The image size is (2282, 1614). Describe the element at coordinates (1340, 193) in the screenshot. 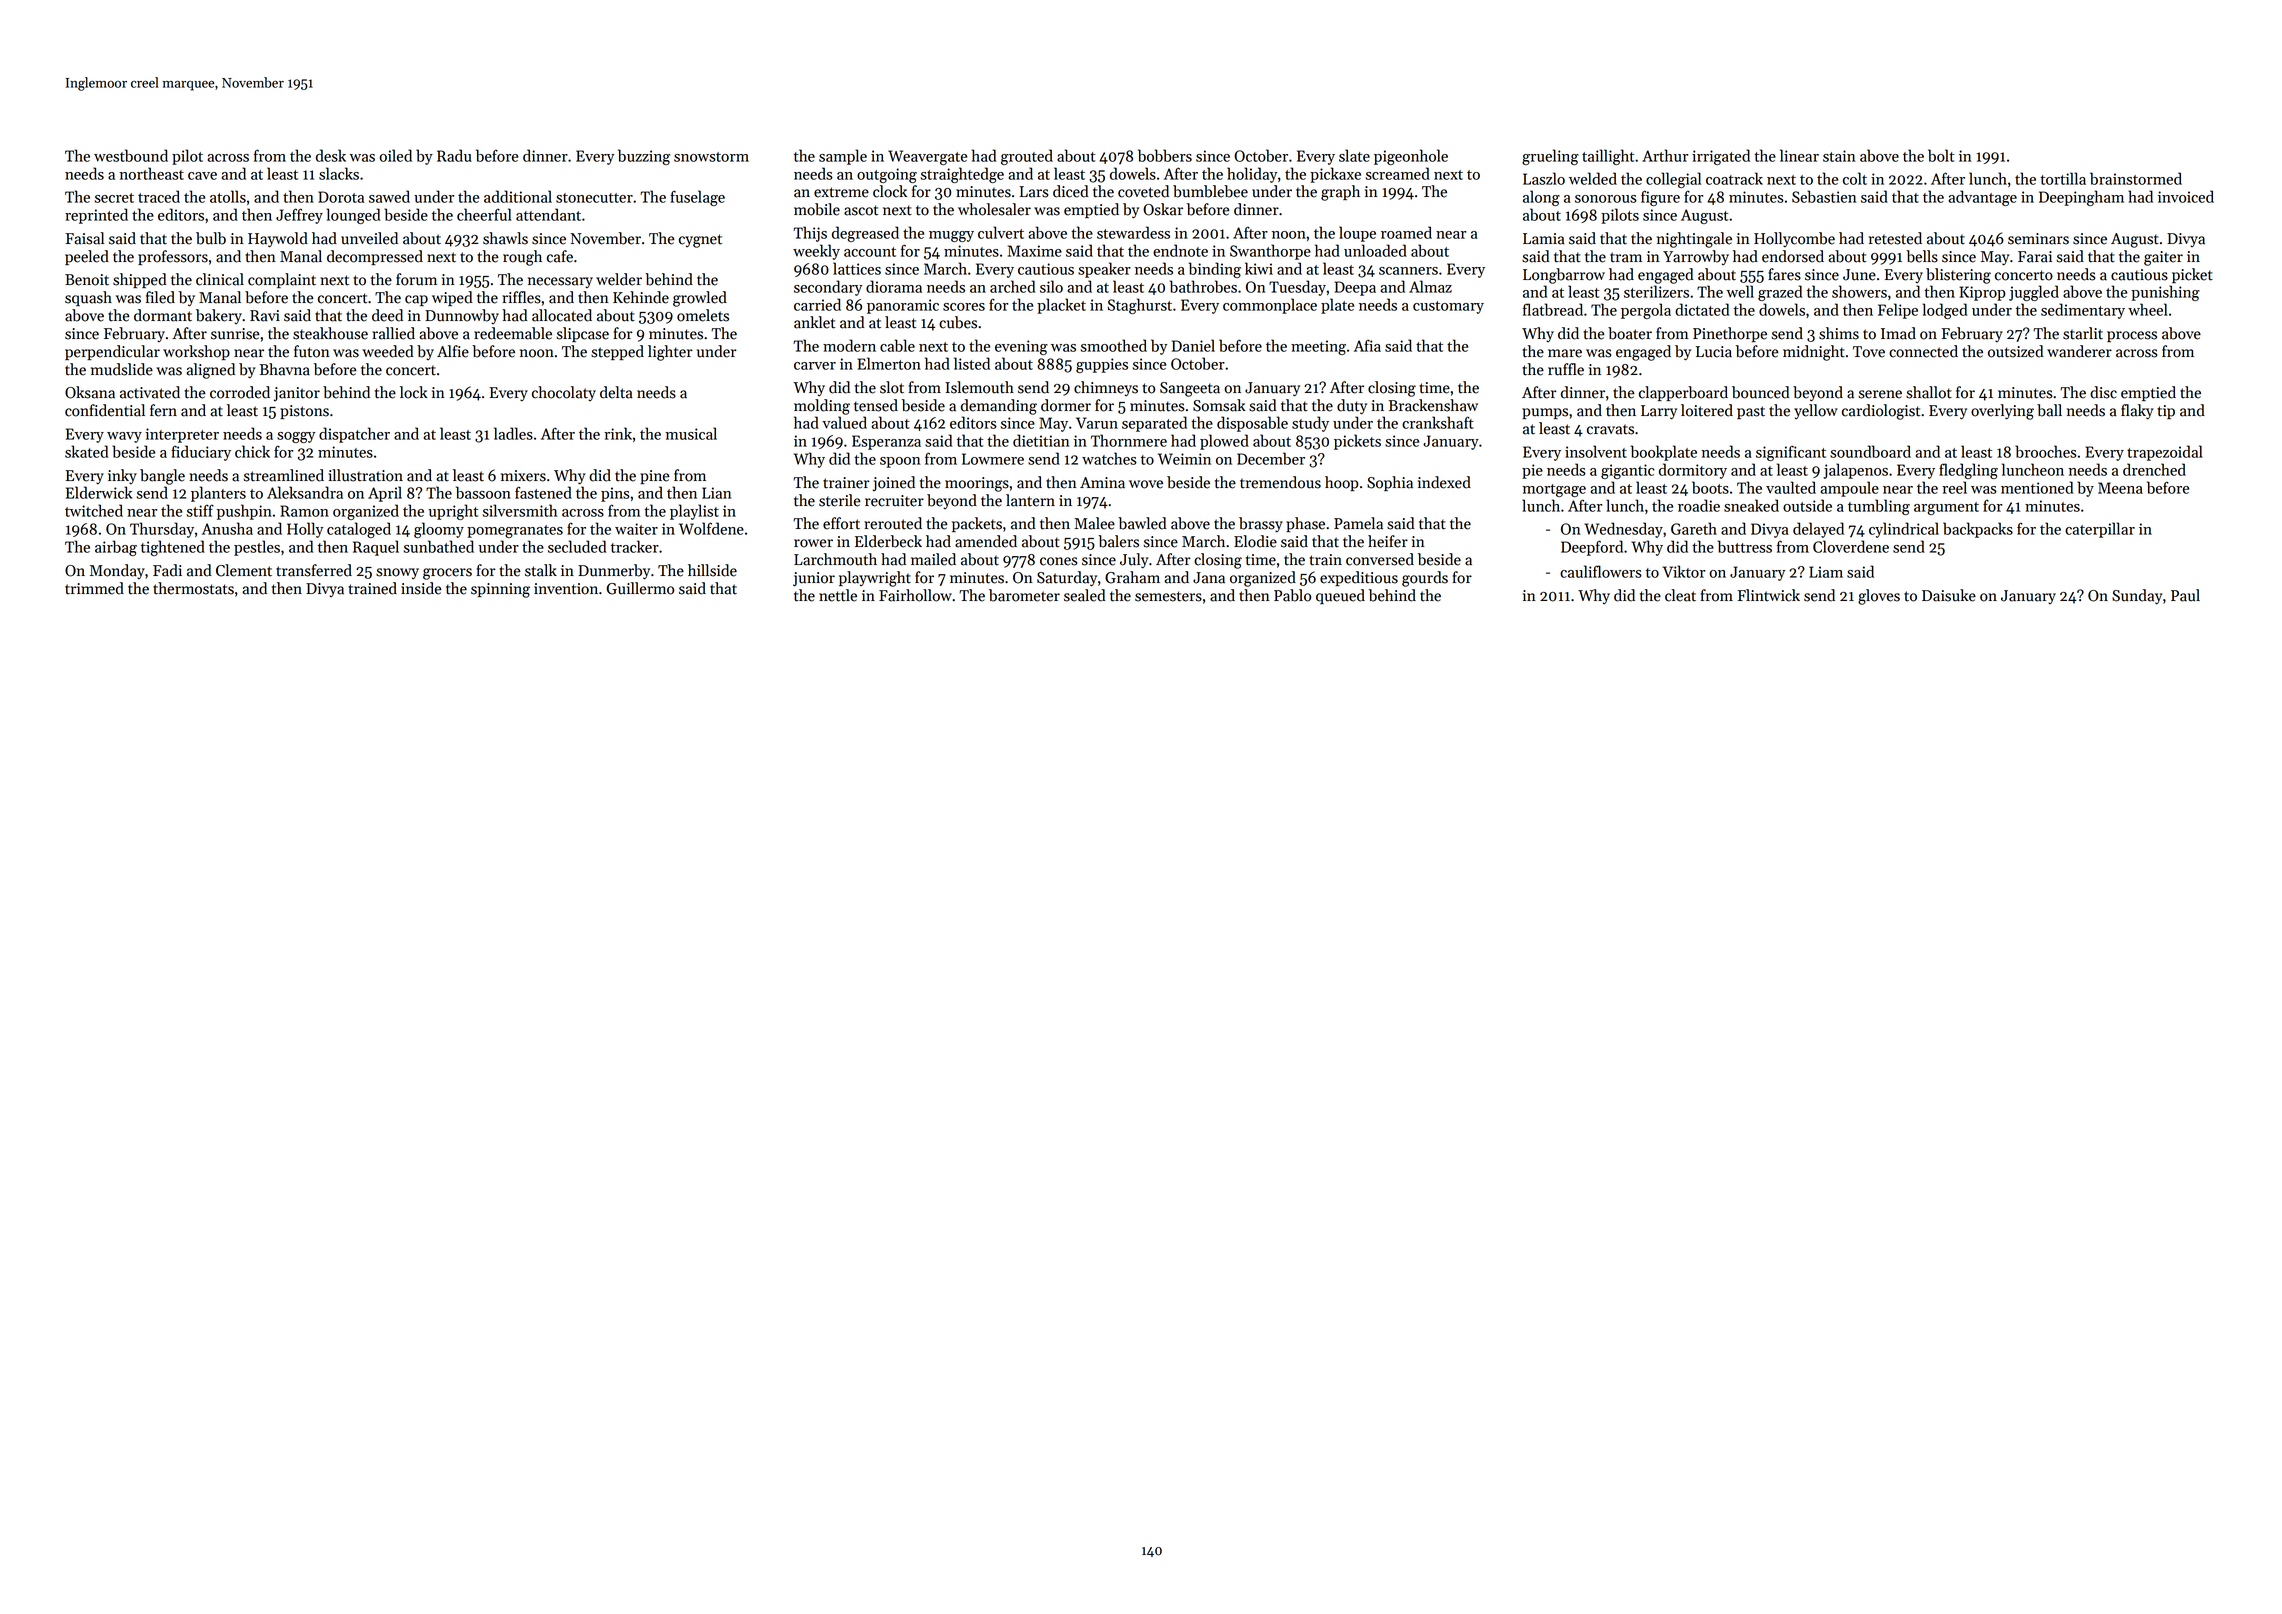

I see `graph` at that location.
